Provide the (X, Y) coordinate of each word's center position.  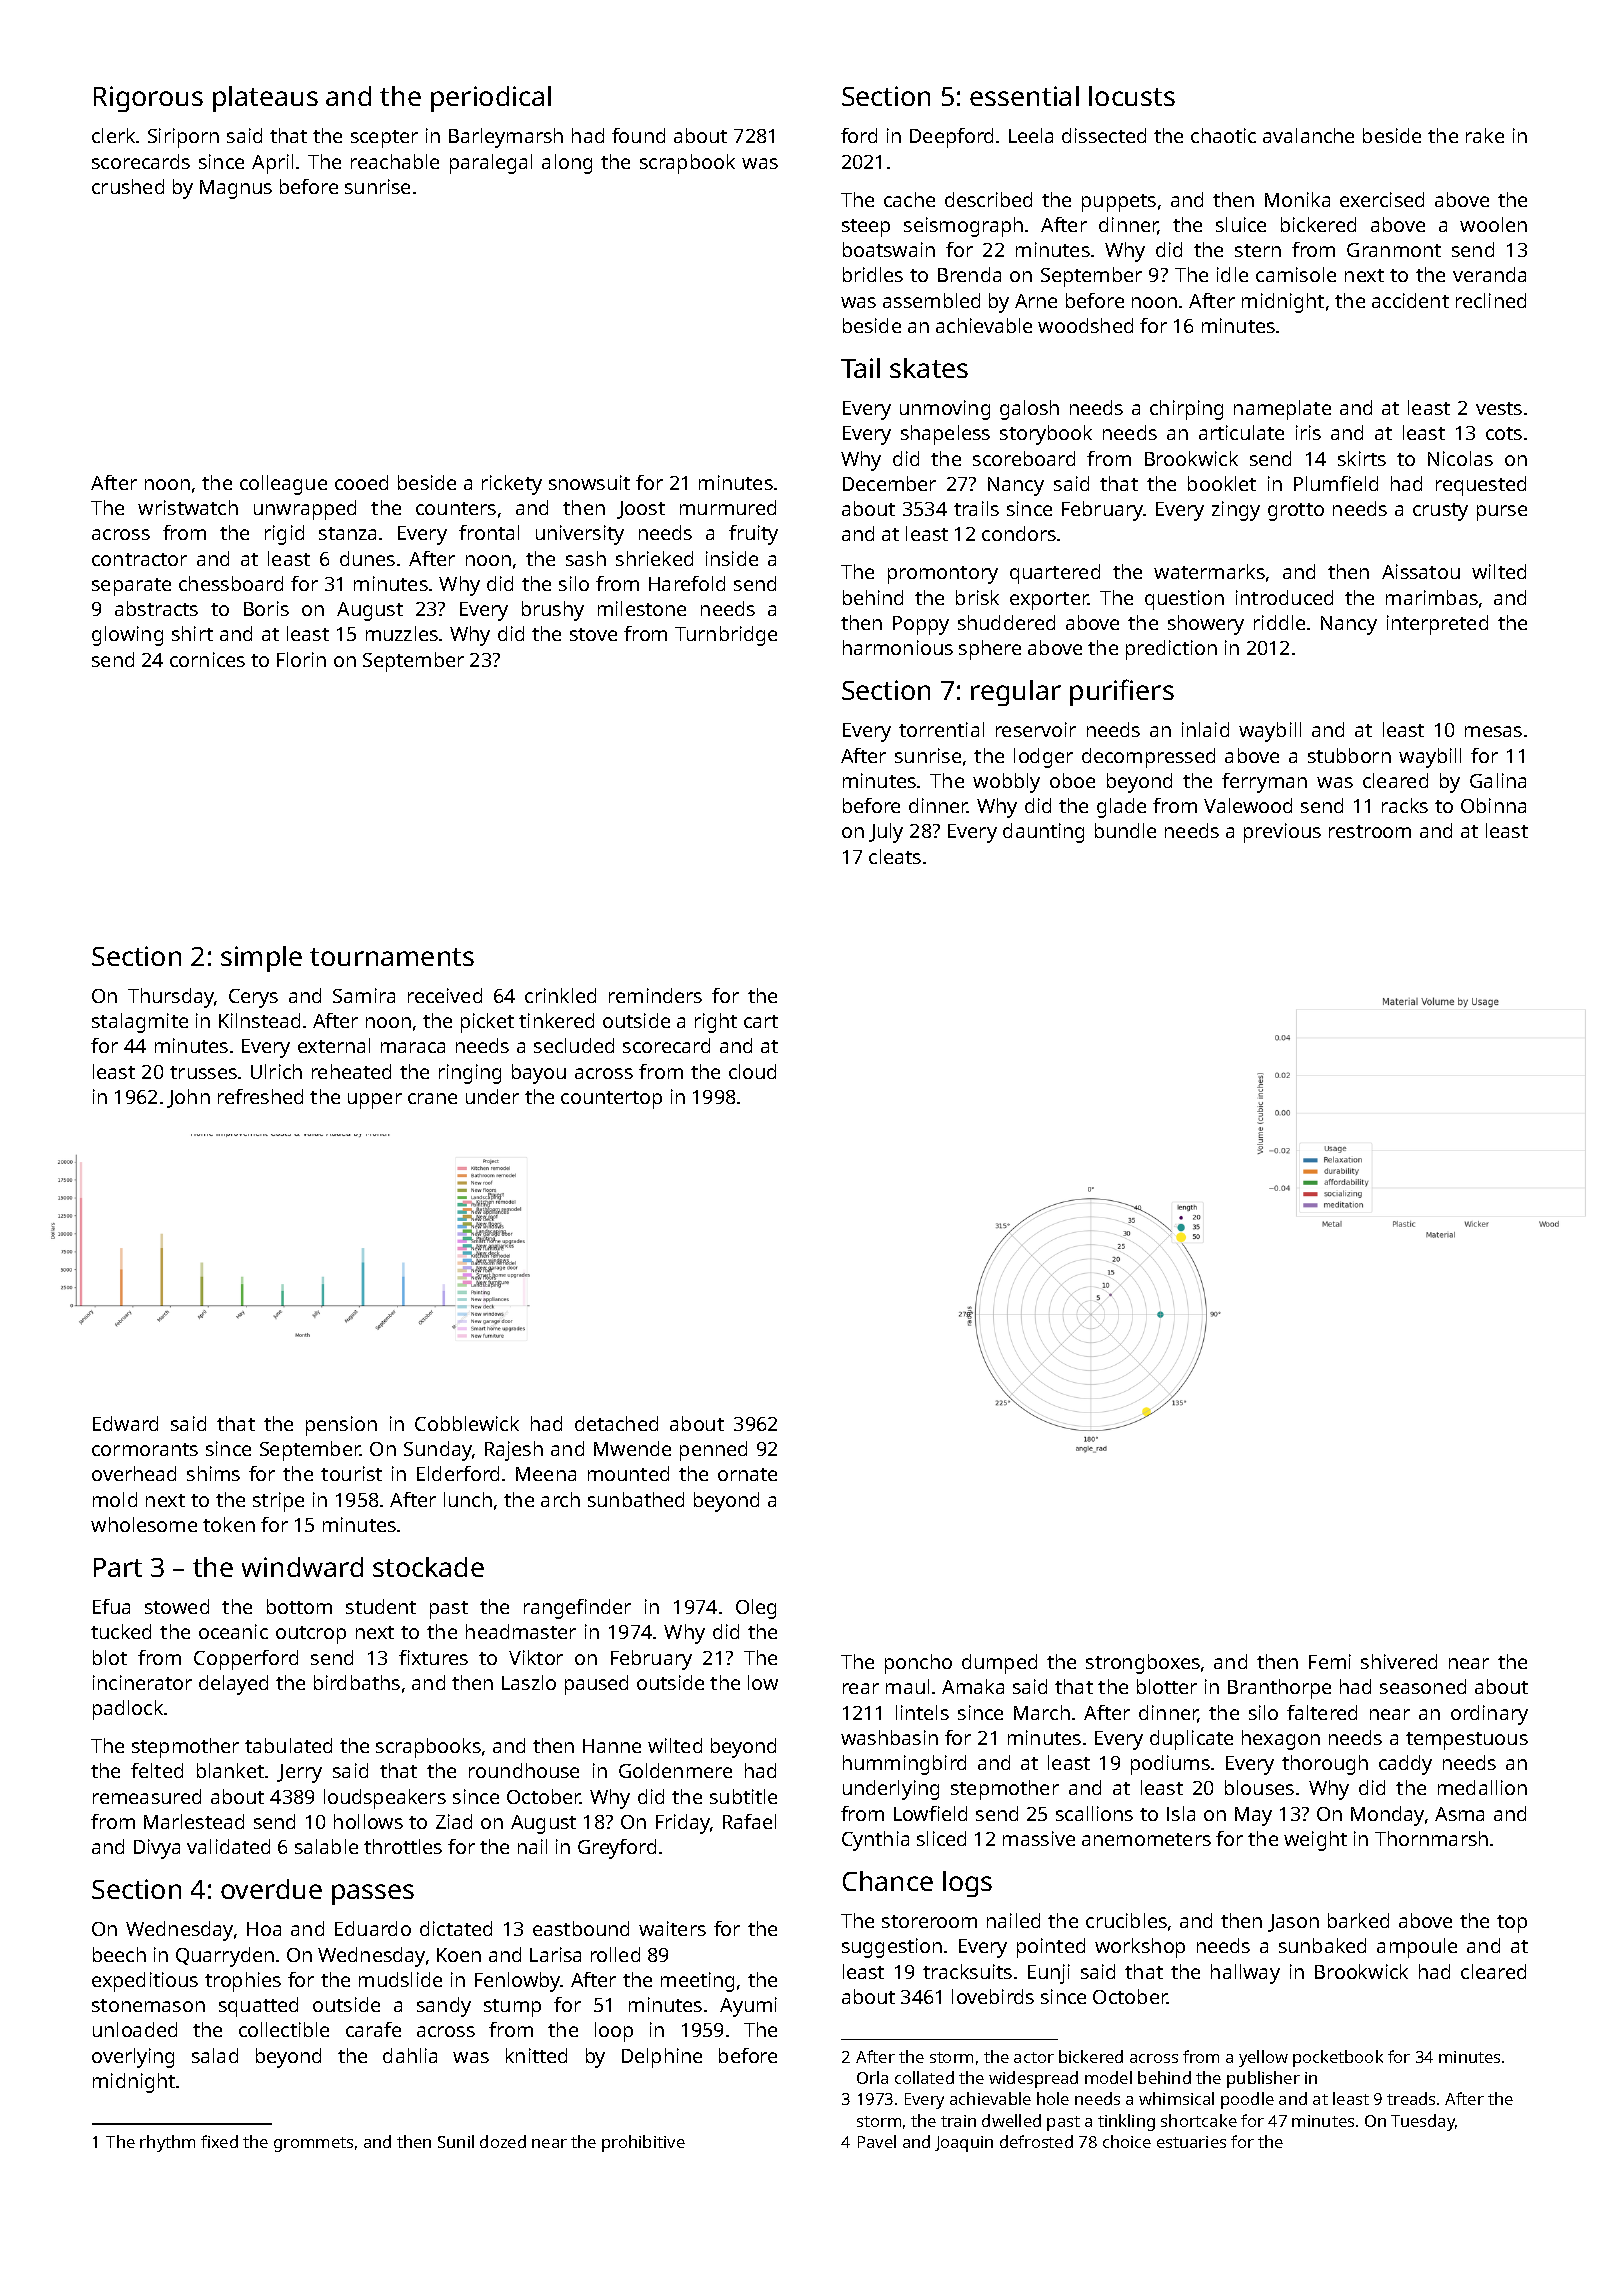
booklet (1222, 483)
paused (596, 1685)
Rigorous (148, 99)
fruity (753, 535)
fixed (219, 2141)
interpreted (1437, 625)
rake (1485, 135)
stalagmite (140, 1023)
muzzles (402, 633)
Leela (1031, 135)
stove (593, 634)
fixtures (433, 1657)
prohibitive (643, 2143)
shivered (1399, 1661)
